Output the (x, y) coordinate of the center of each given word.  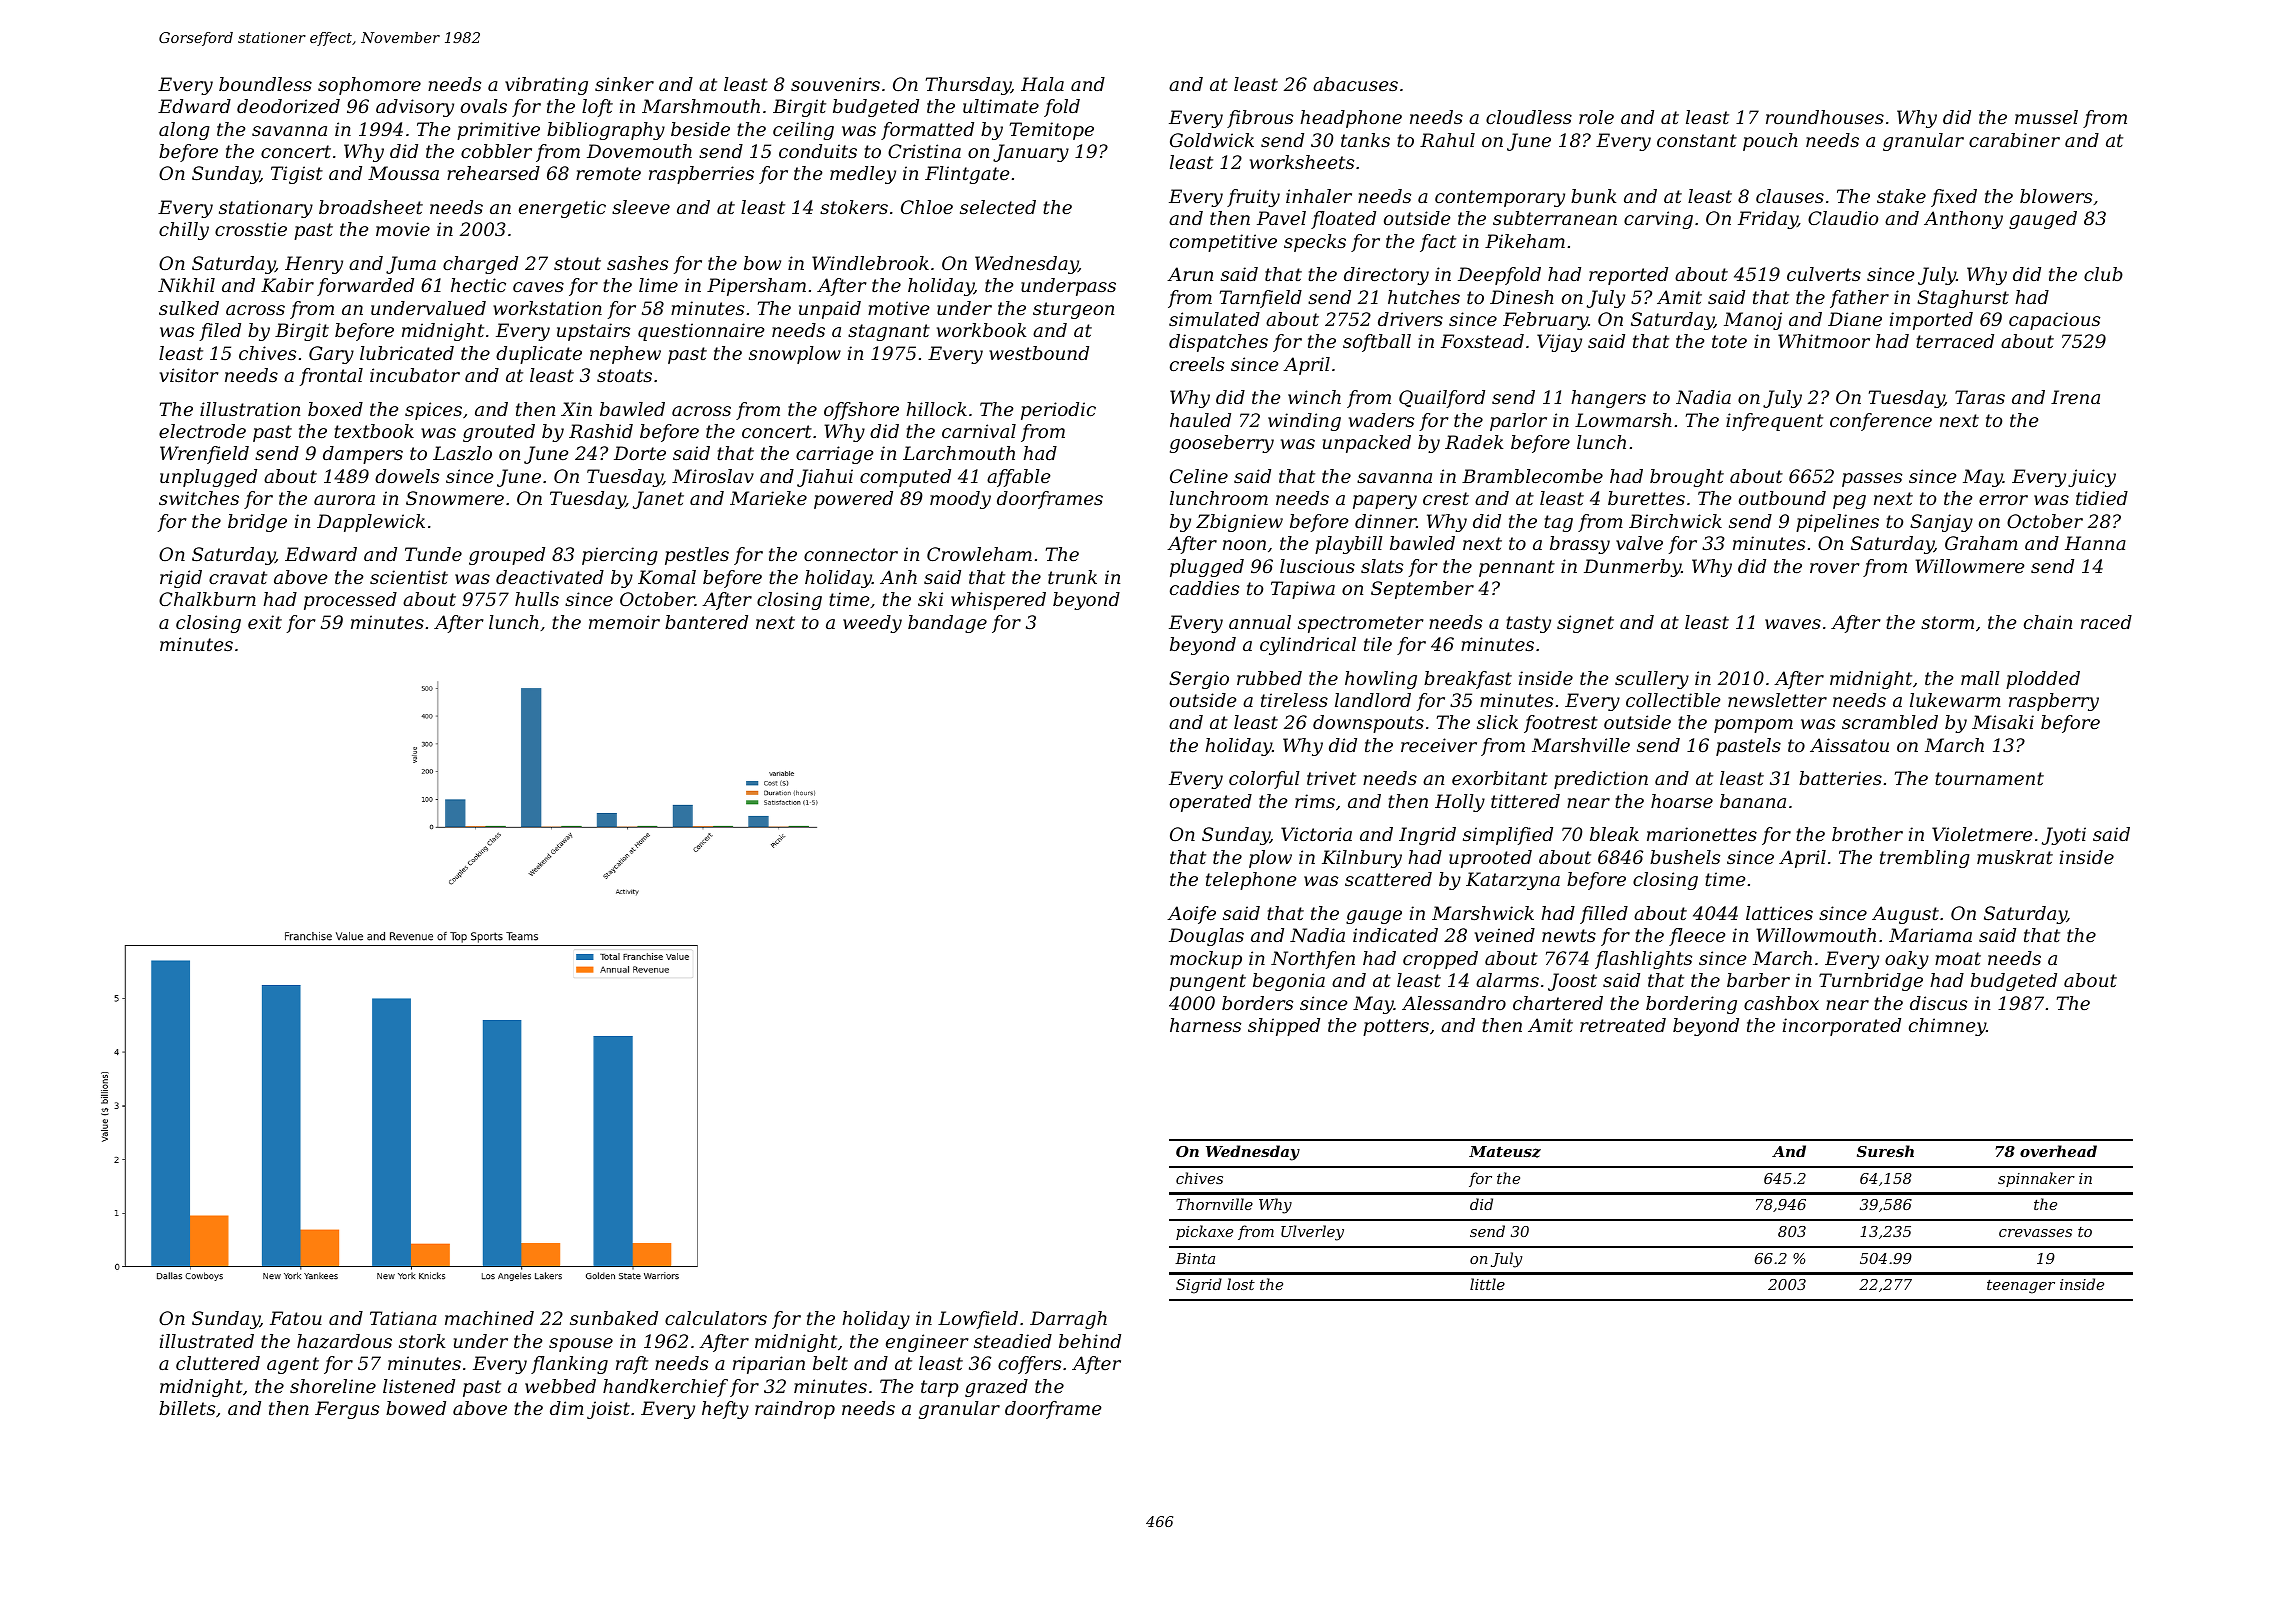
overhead (2058, 1151)
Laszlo (462, 453)
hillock (936, 409)
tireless (1294, 700)
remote (608, 173)
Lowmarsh (1623, 420)
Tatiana (403, 1318)
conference (1881, 422)
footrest (1561, 724)
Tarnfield (1261, 299)
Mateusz (1505, 1152)
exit (265, 622)
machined (489, 1318)
